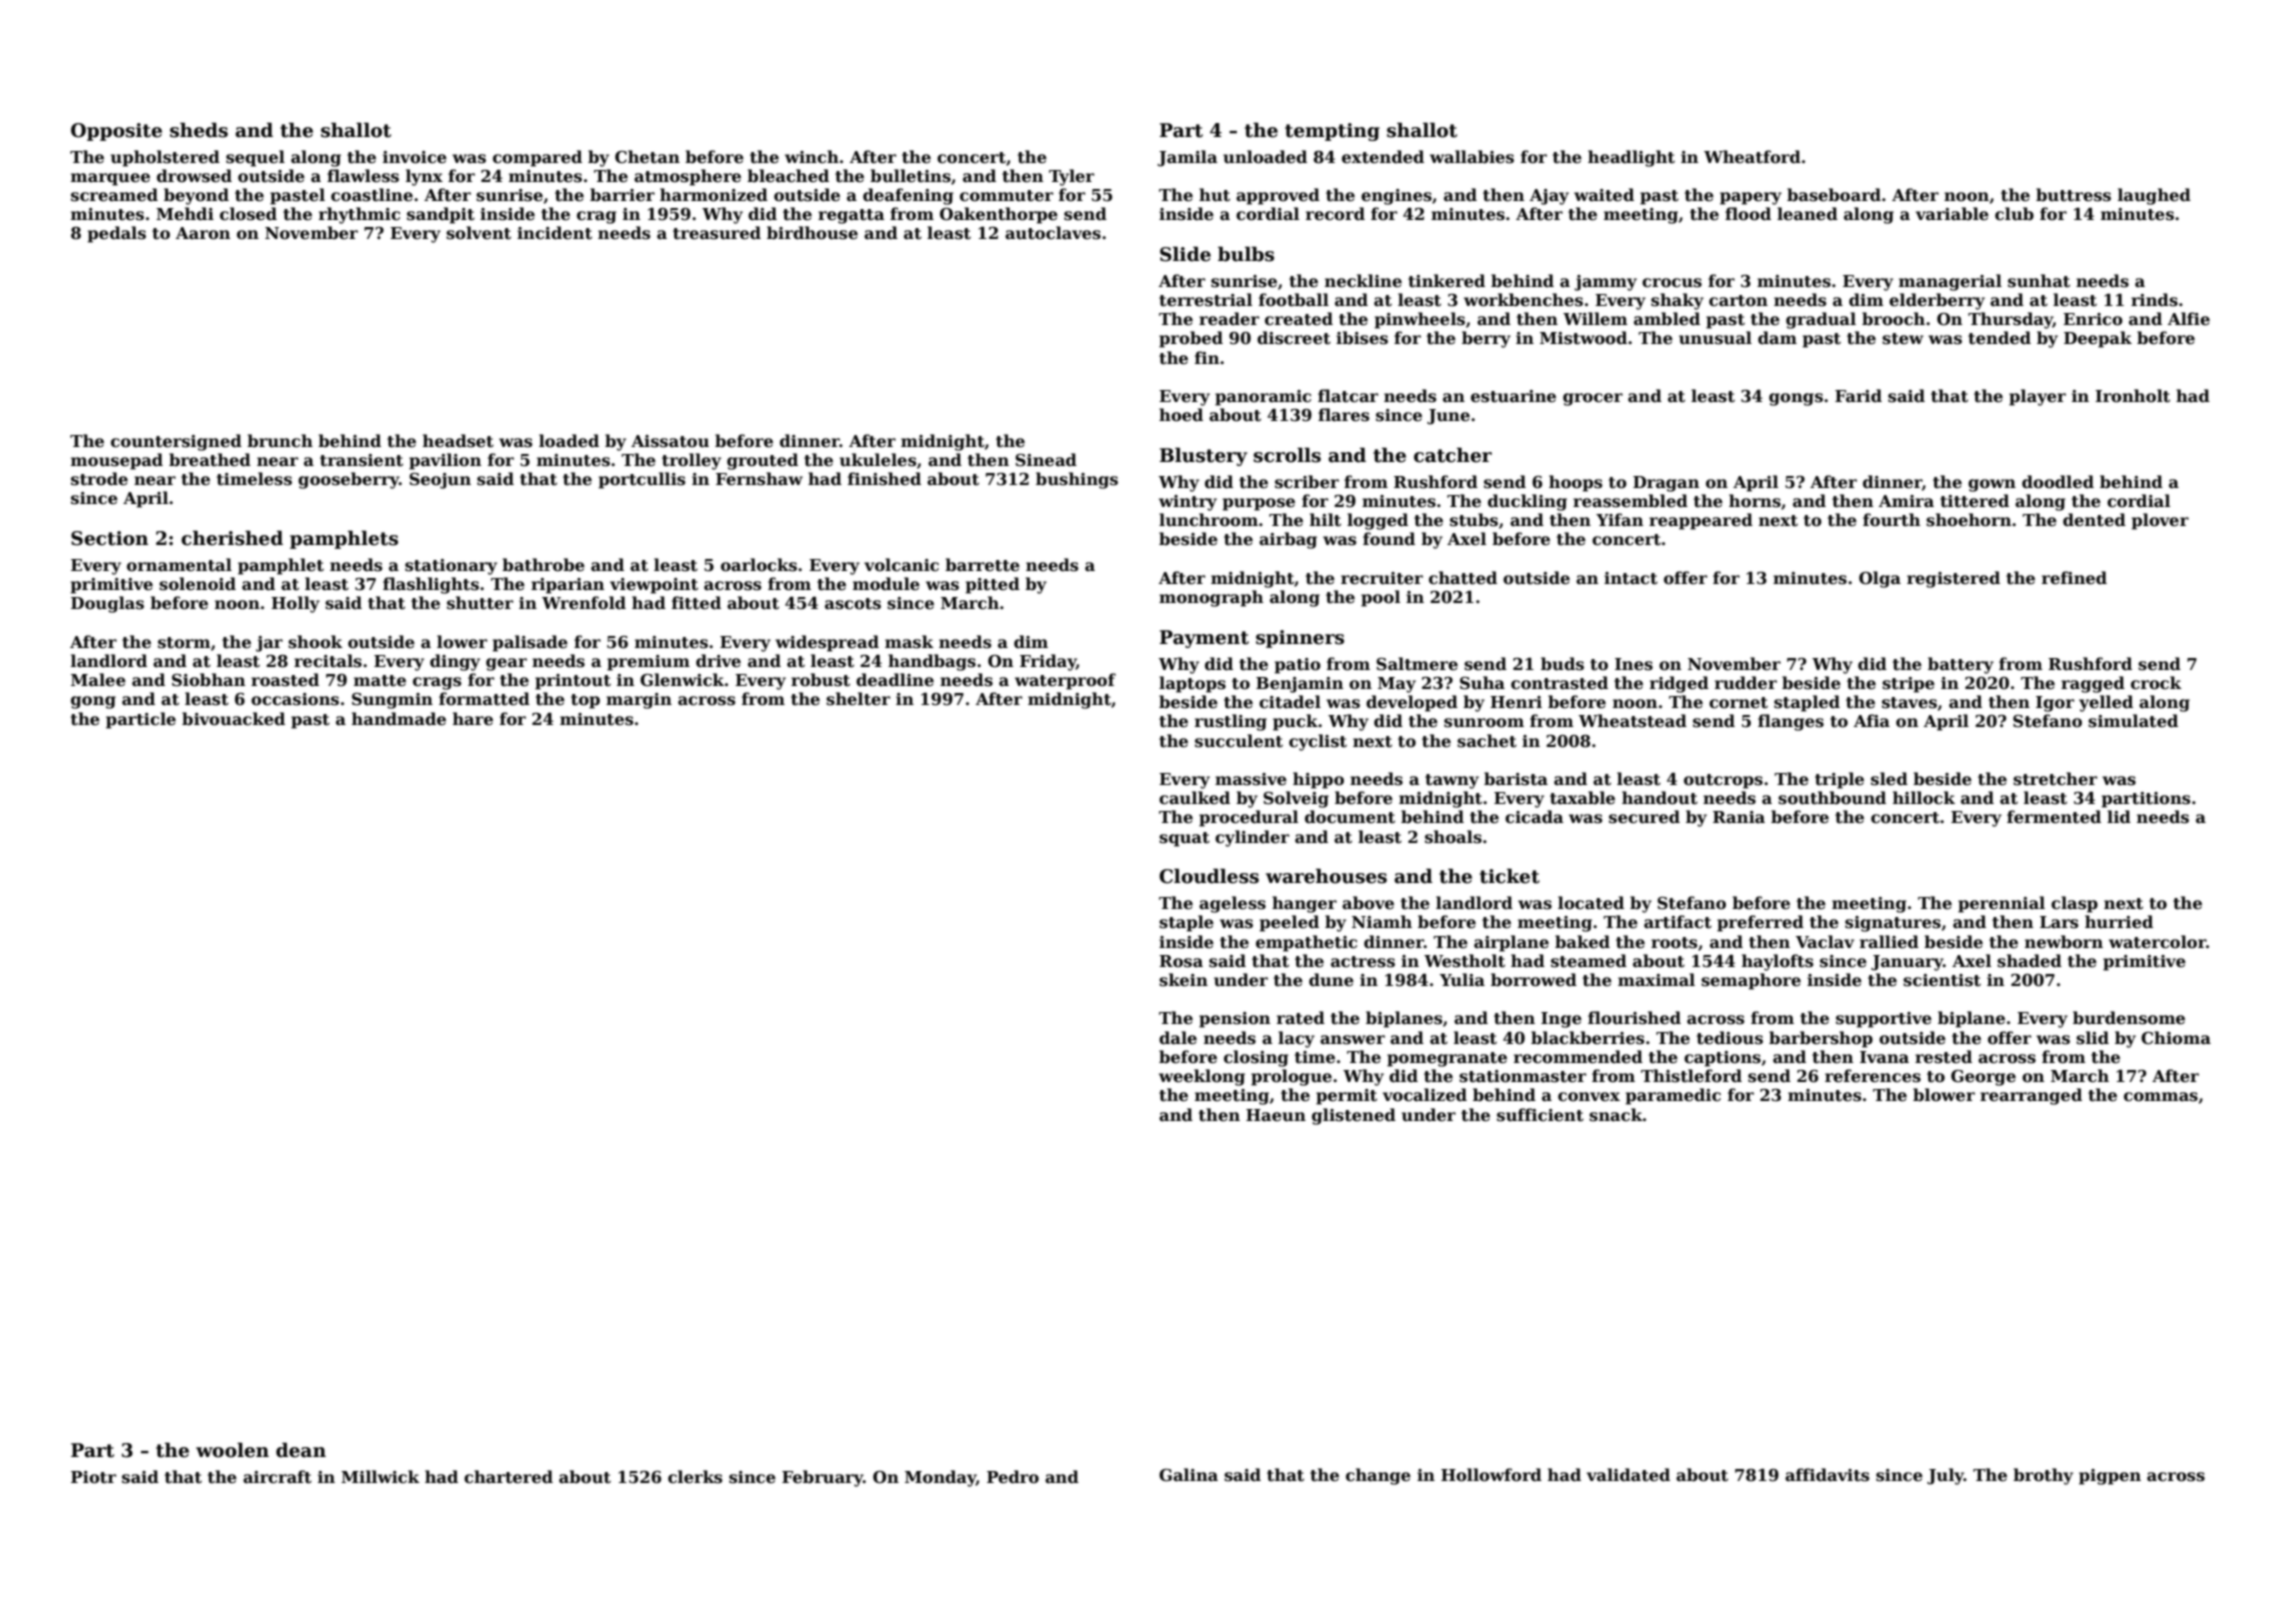 This screenshot has width=2282, height=1614. What do you see at coordinates (2039, 281) in the screenshot?
I see `sunhat` at bounding box center [2039, 281].
